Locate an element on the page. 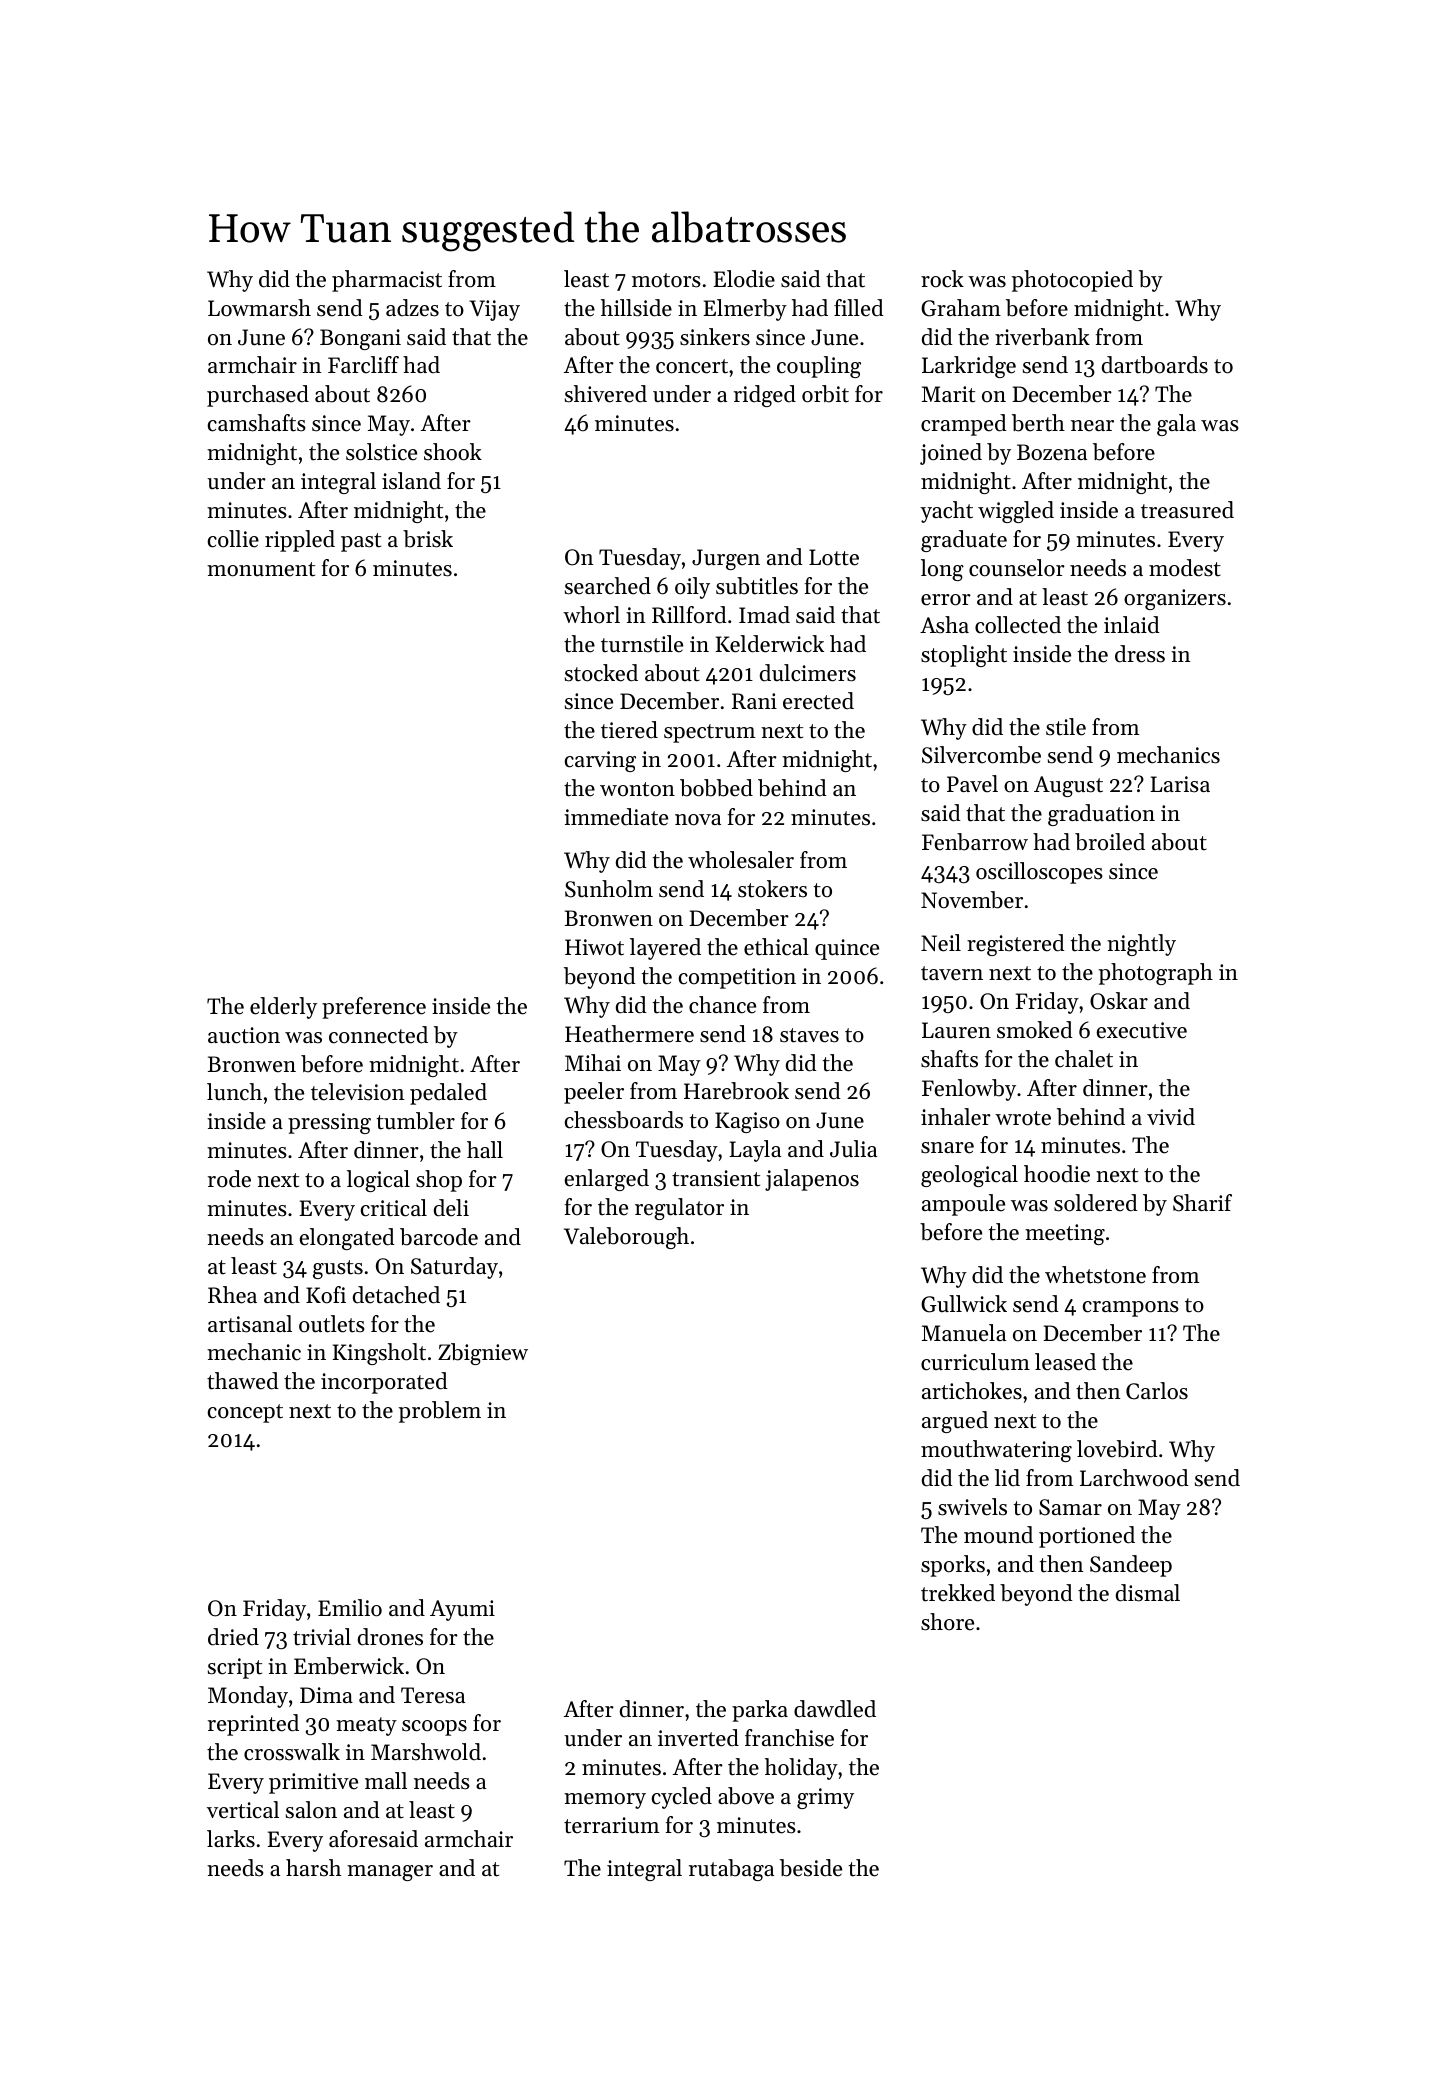 This document has height=2100, width=1450. organizers is located at coordinates (1175, 599).
